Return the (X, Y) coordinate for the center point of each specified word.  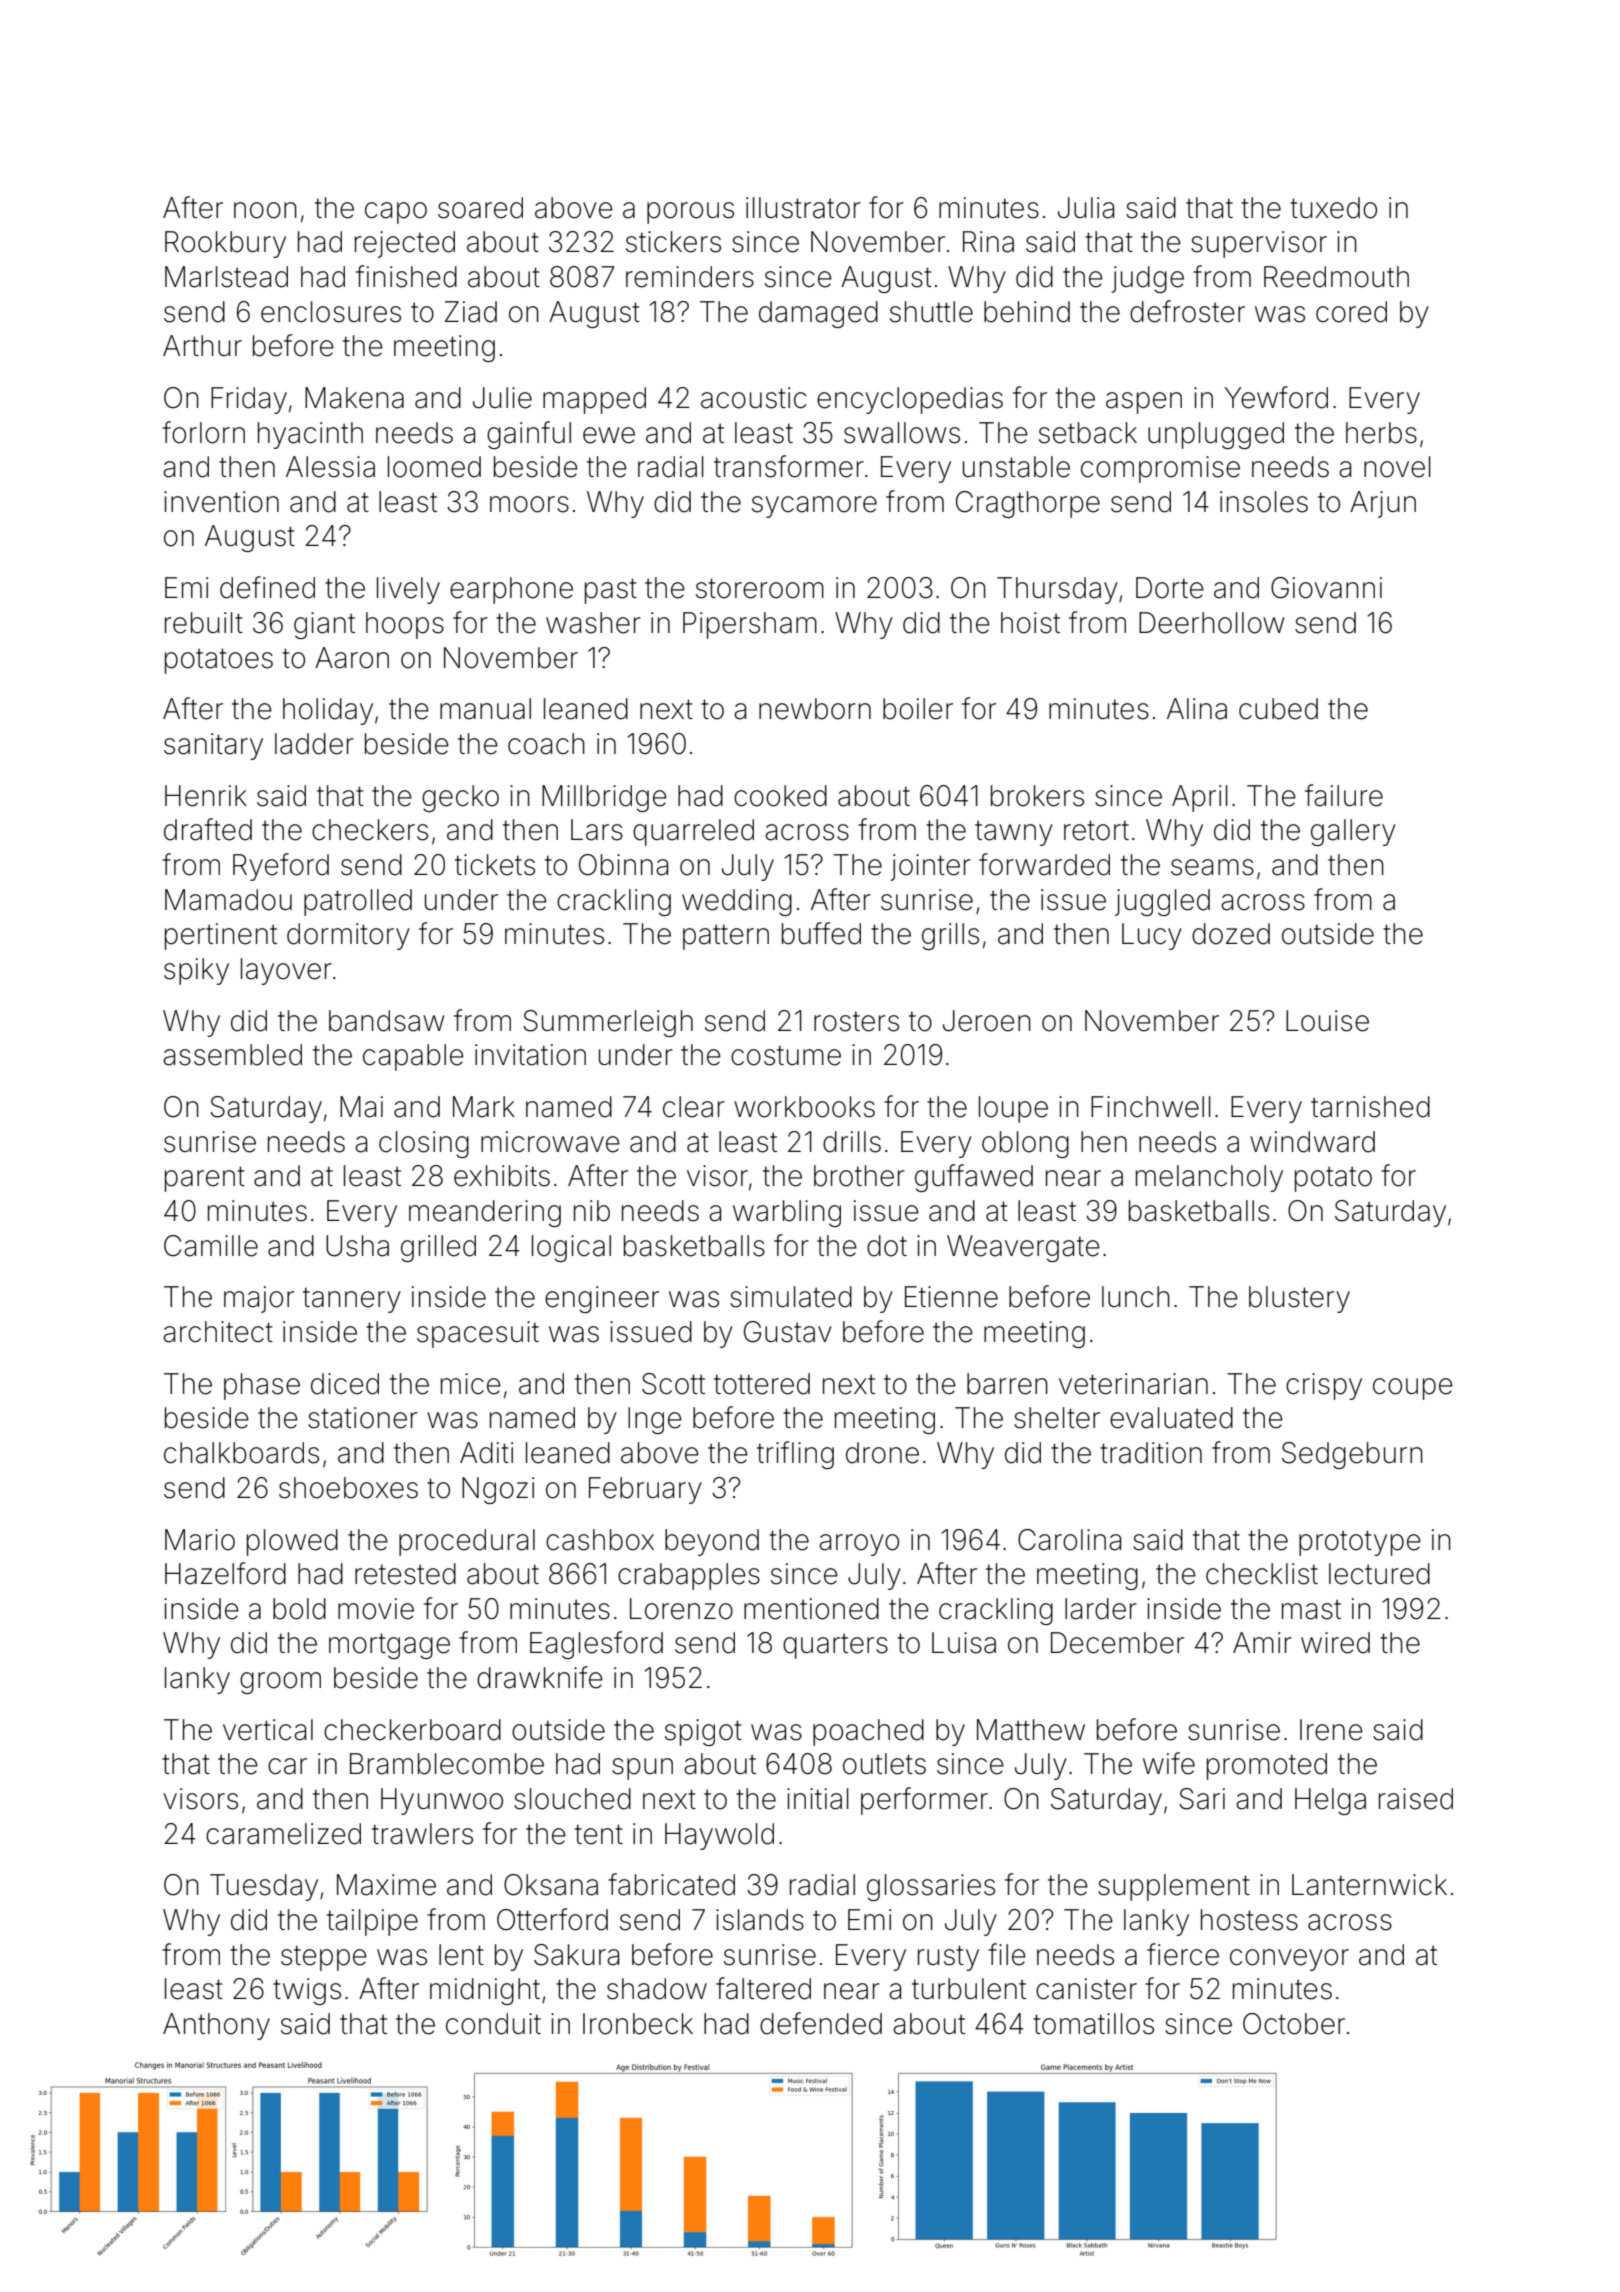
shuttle (931, 312)
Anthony (216, 2026)
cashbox (600, 1540)
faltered (763, 1988)
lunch (1136, 1297)
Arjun (1383, 504)
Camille (211, 1246)
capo (396, 213)
